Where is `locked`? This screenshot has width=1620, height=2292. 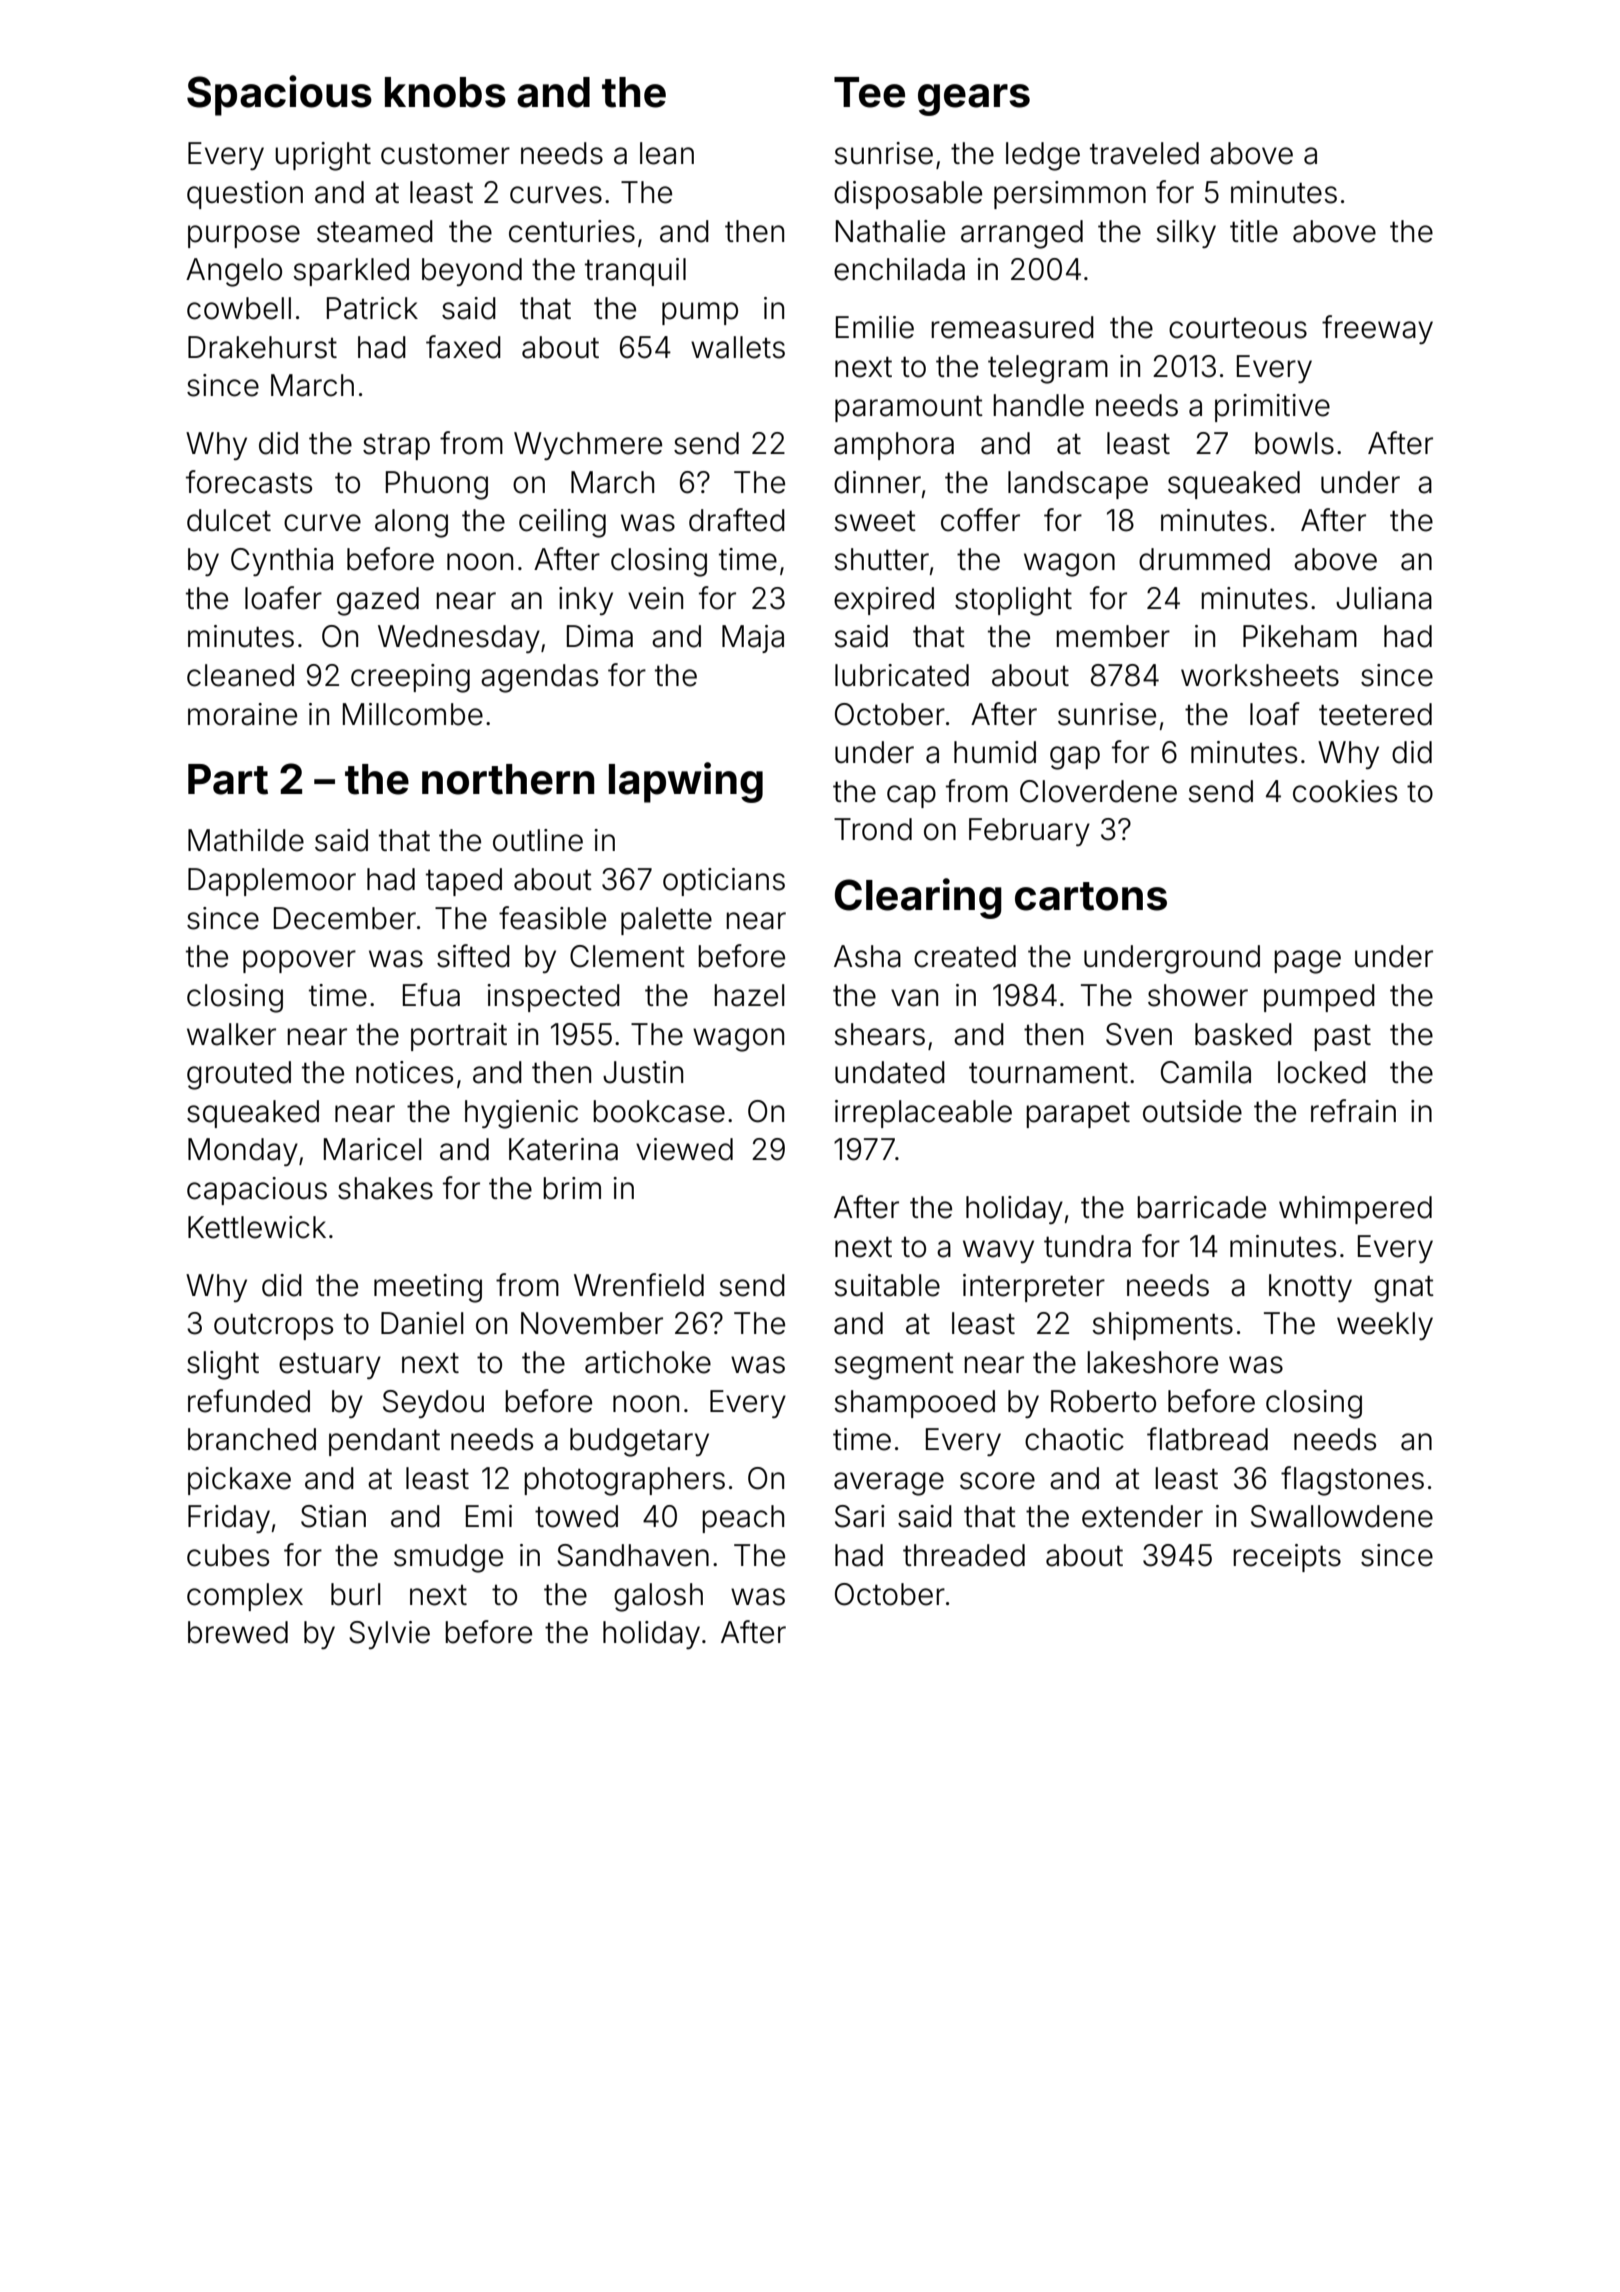
locked is located at coordinates (1322, 1072).
